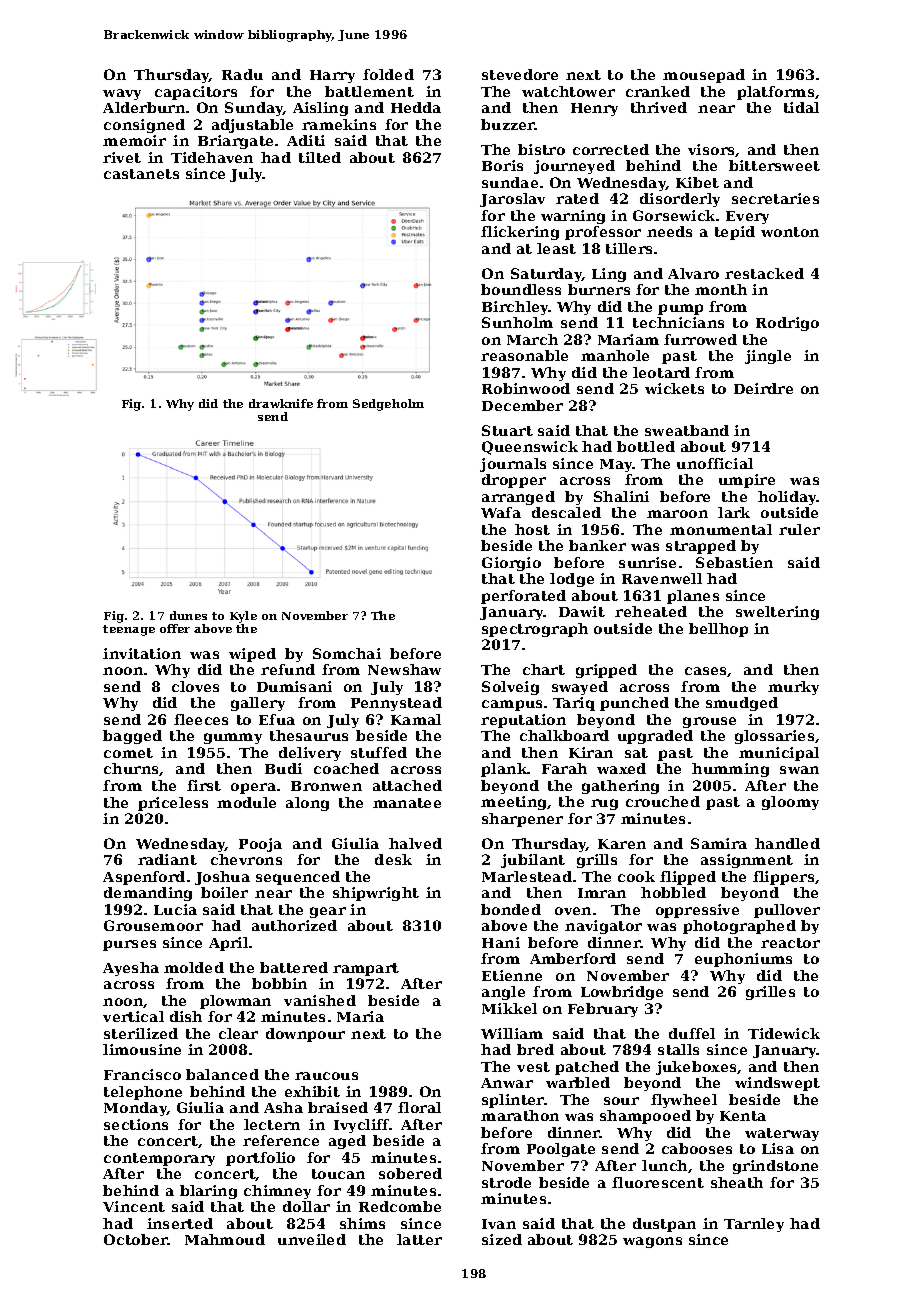  I want to click on wavy, so click(122, 94).
